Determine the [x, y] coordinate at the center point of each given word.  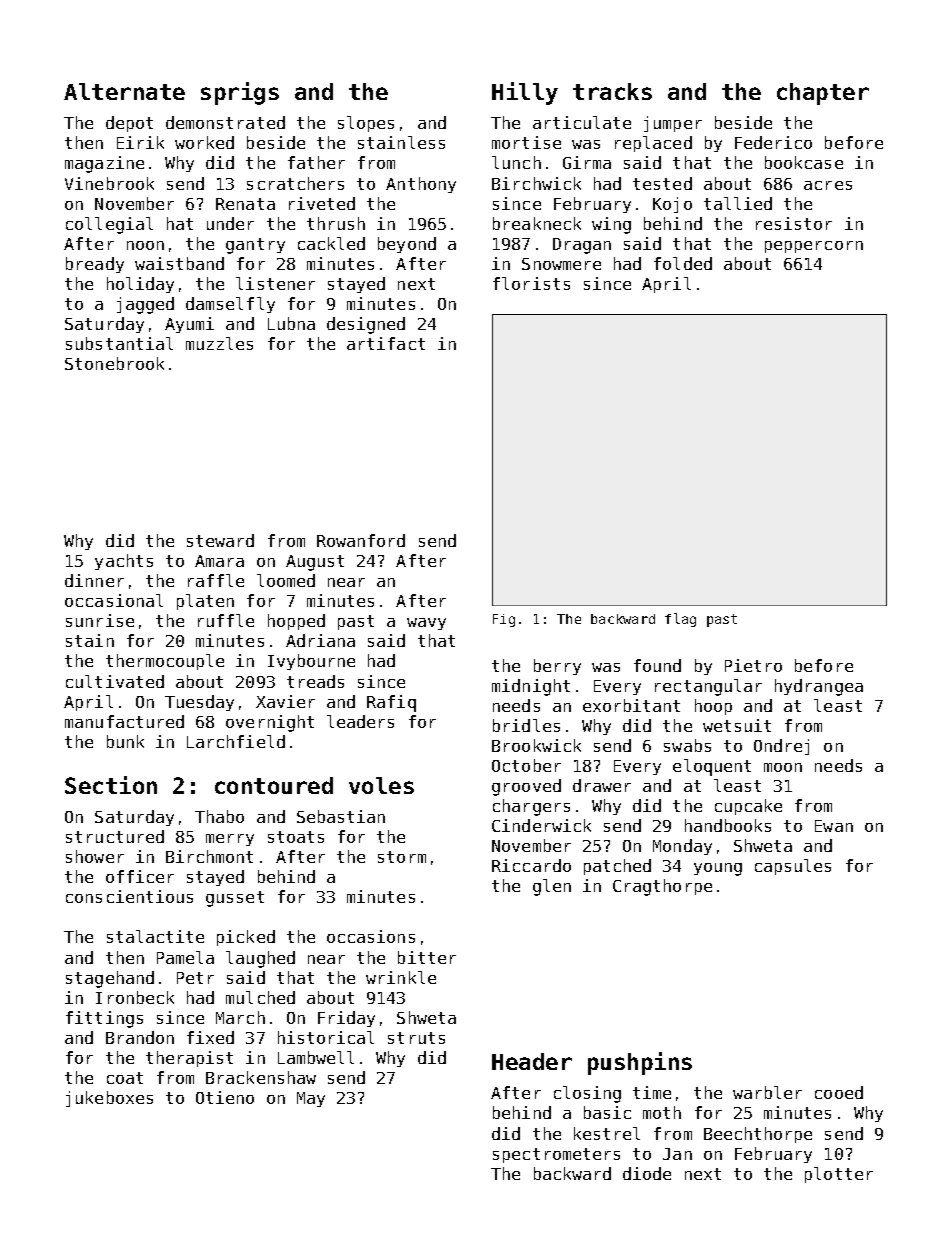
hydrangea [819, 687]
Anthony [421, 185]
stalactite [155, 936]
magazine [104, 164]
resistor [794, 223]
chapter [823, 94]
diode [647, 1173]
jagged [145, 305]
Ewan [834, 826]
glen [552, 887]
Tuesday [199, 703]
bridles [526, 725]
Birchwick [536, 183]
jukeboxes [109, 1099]
